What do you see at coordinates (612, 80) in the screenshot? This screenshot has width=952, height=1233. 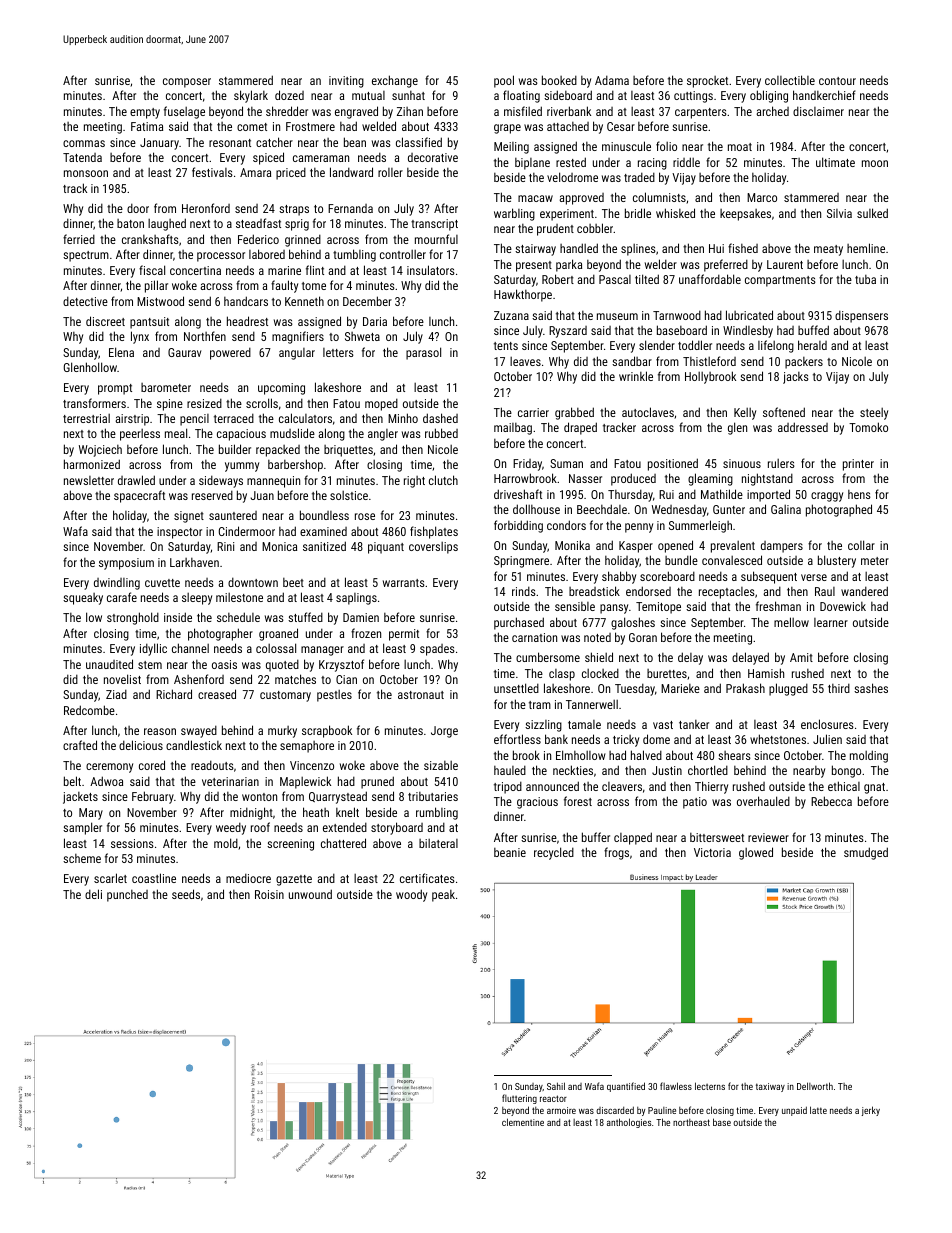 I see `Adama` at bounding box center [612, 80].
